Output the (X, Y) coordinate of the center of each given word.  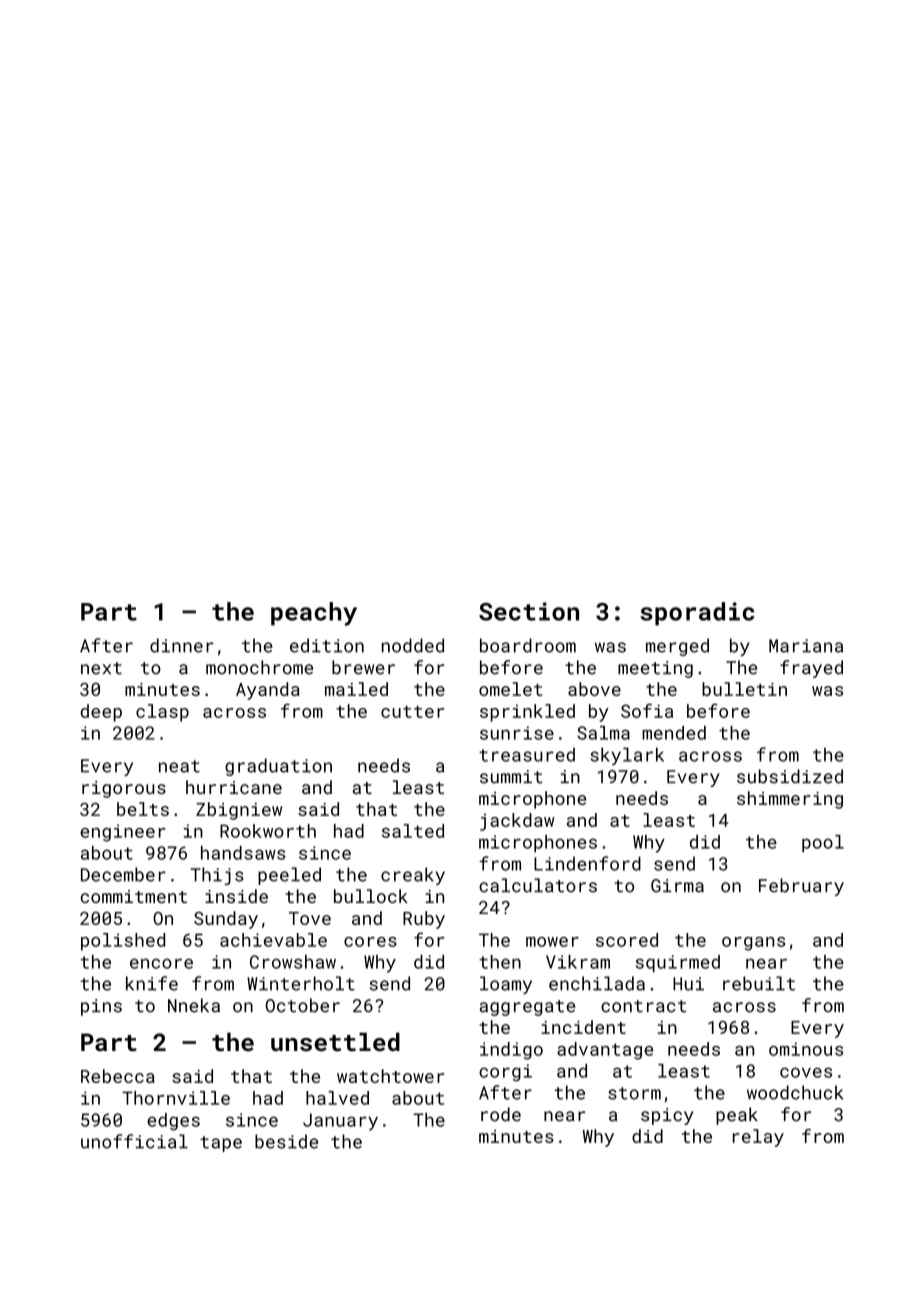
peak (737, 1116)
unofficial (134, 1141)
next (101, 668)
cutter (412, 712)
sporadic (697, 614)
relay (758, 1138)
